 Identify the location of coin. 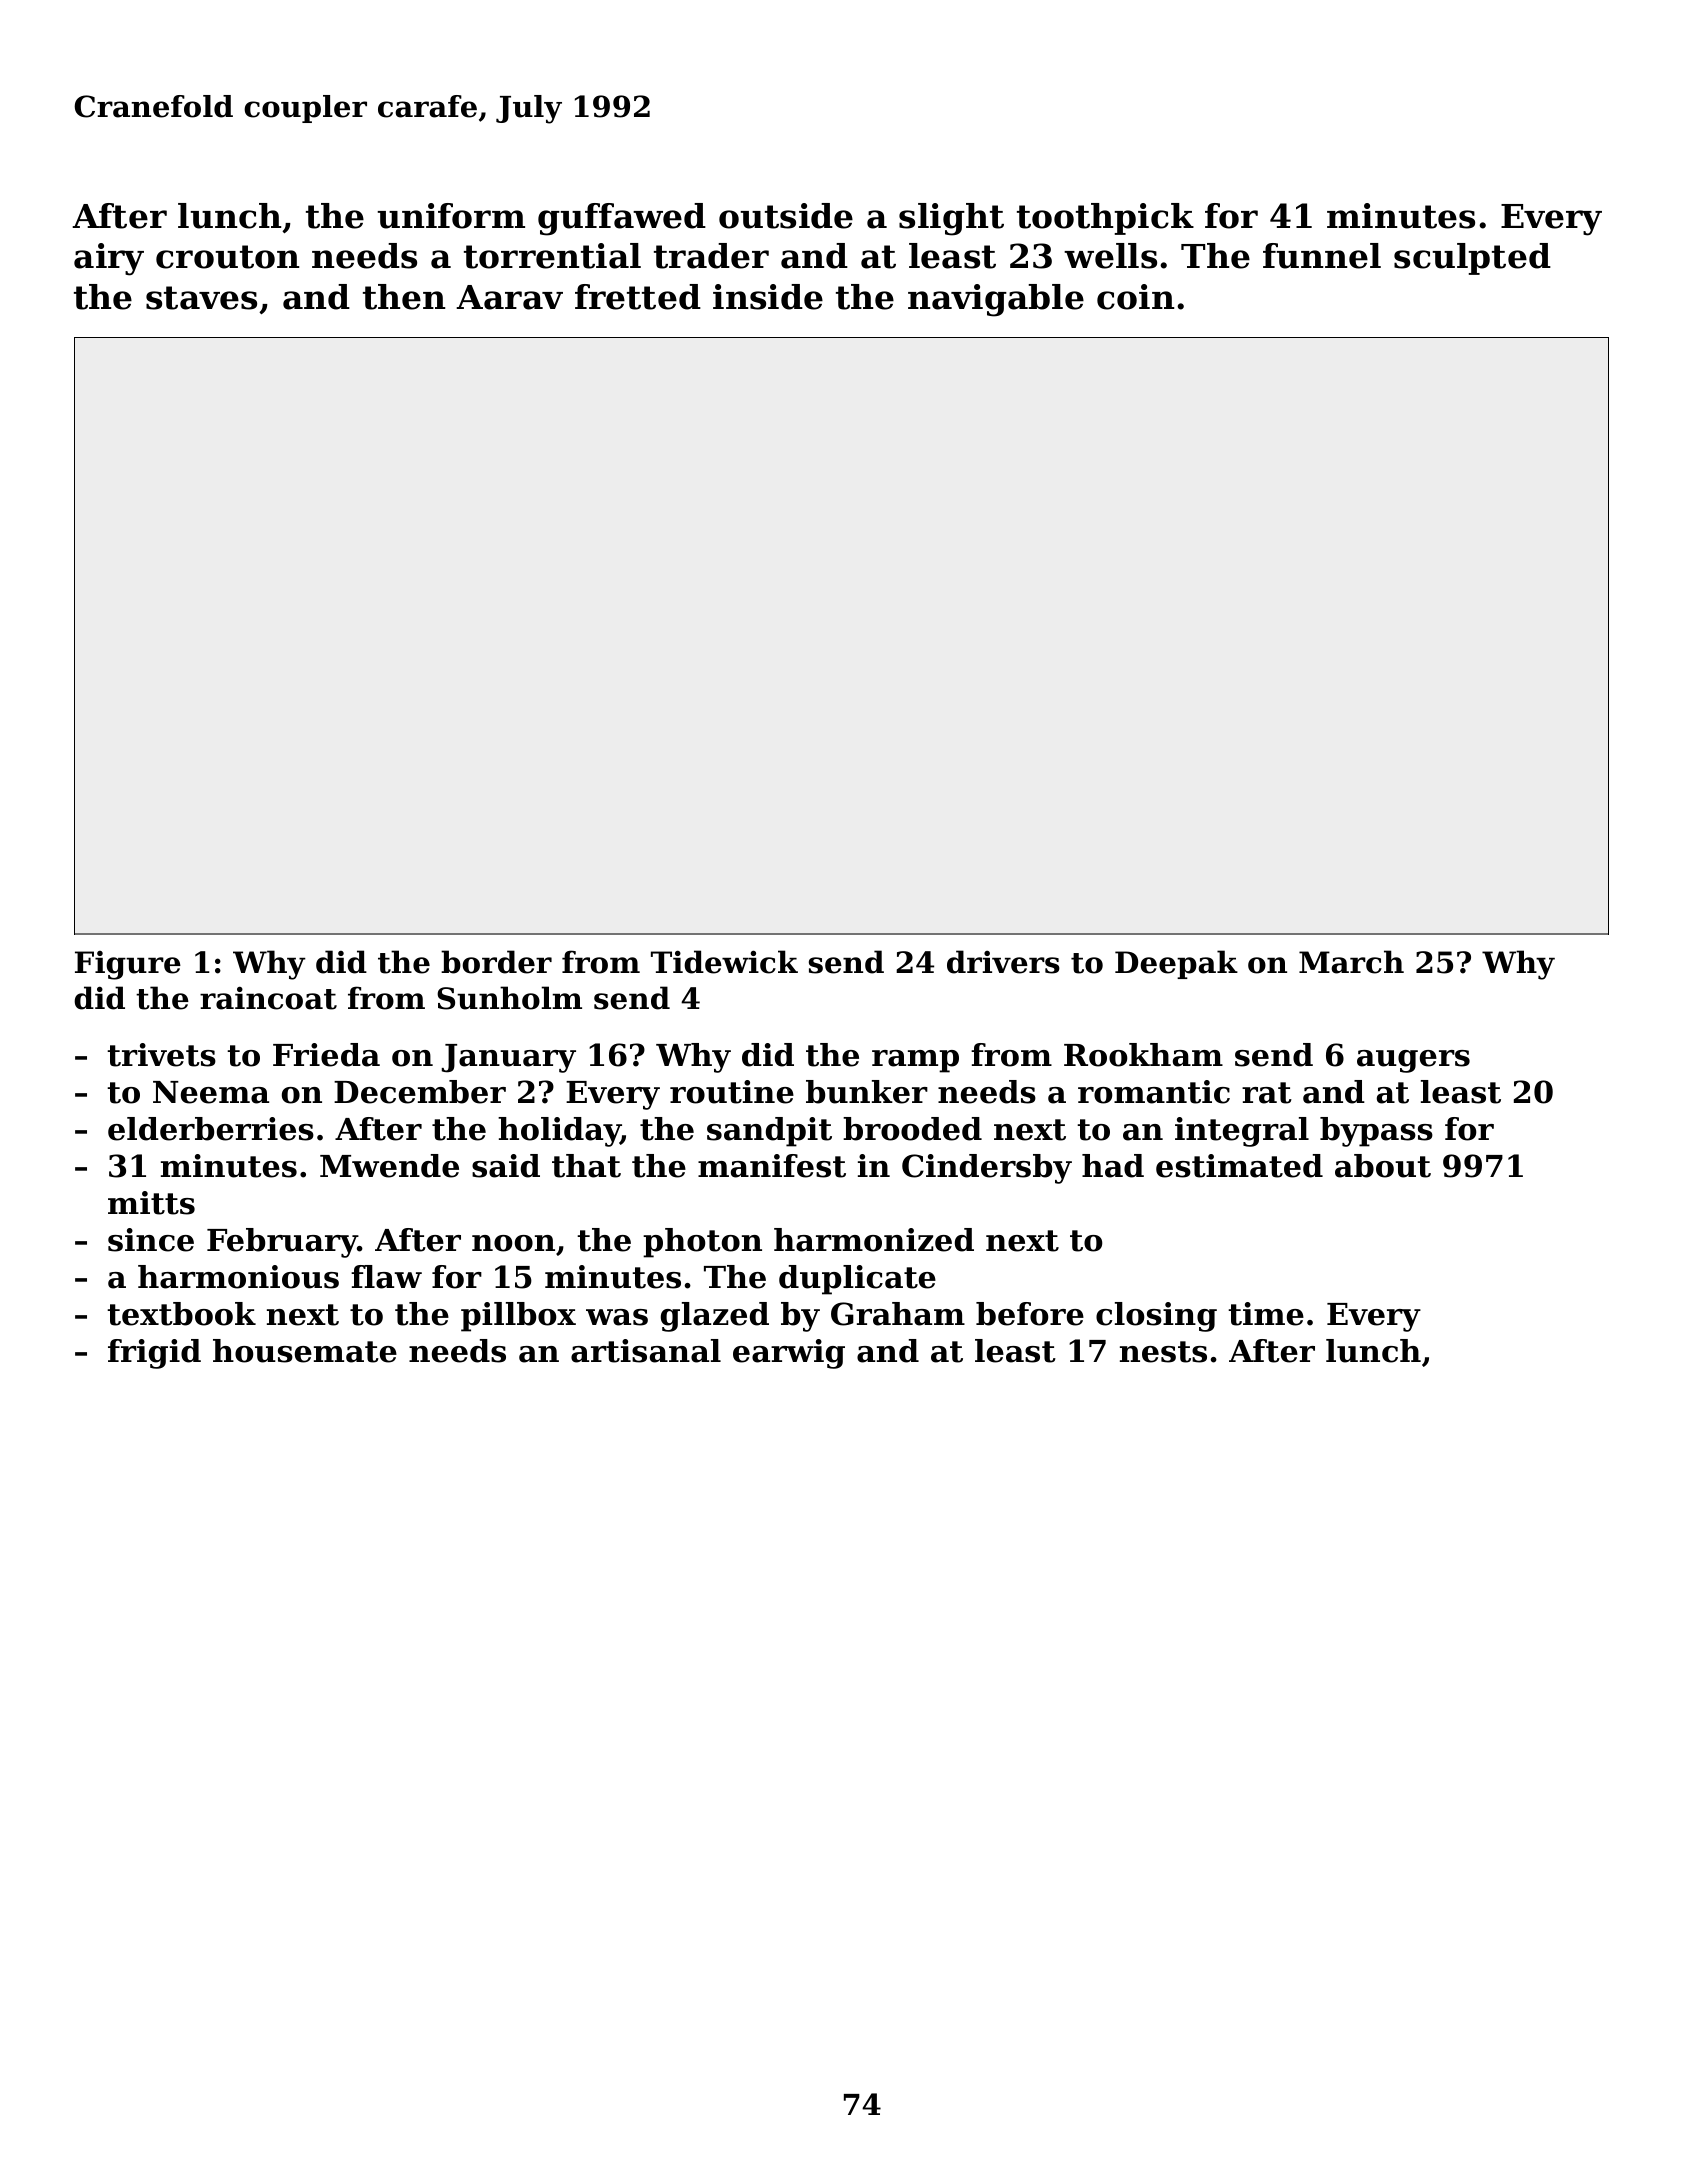
(1135, 297).
